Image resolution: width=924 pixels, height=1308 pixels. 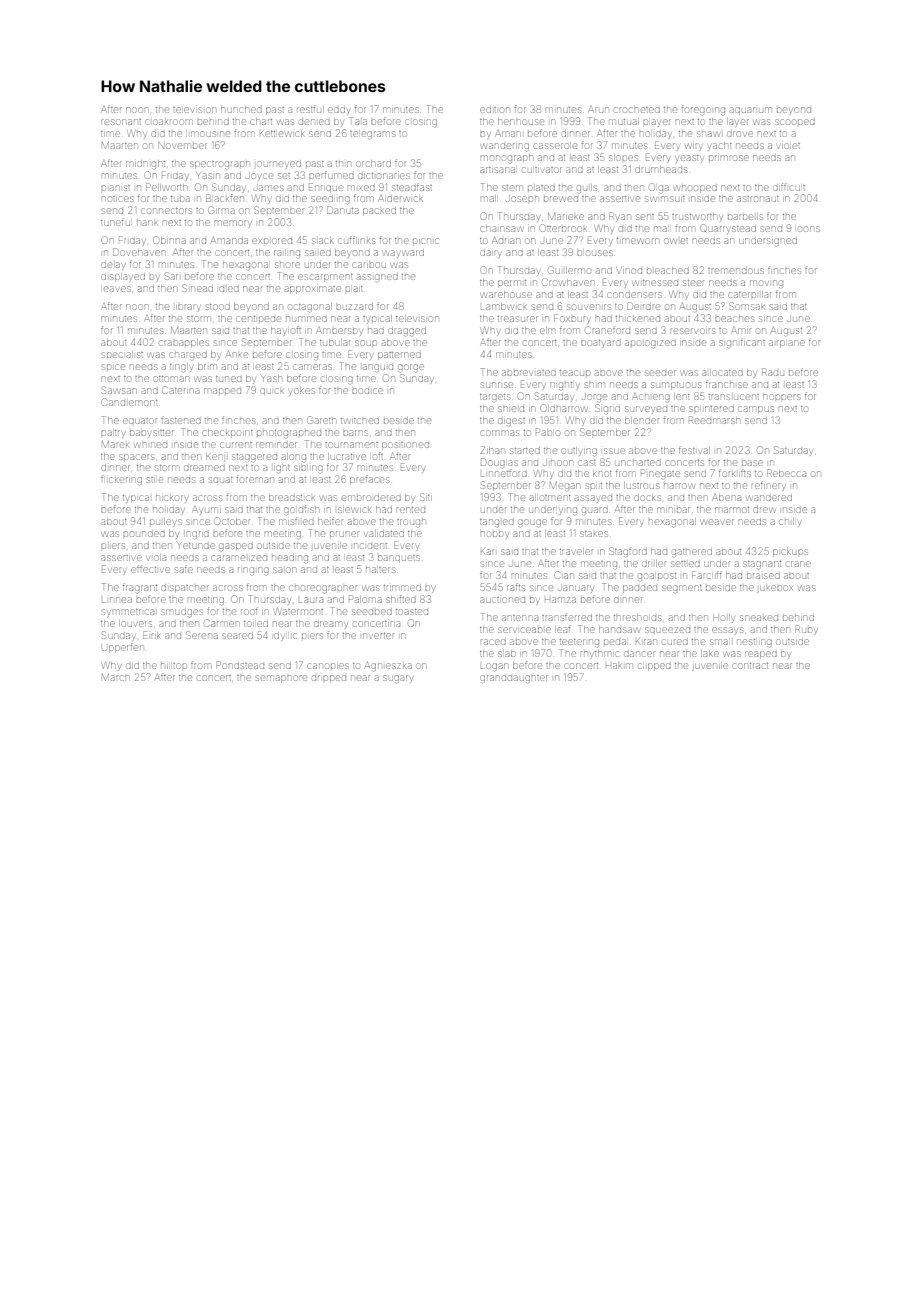 I want to click on hunched, so click(x=241, y=109).
